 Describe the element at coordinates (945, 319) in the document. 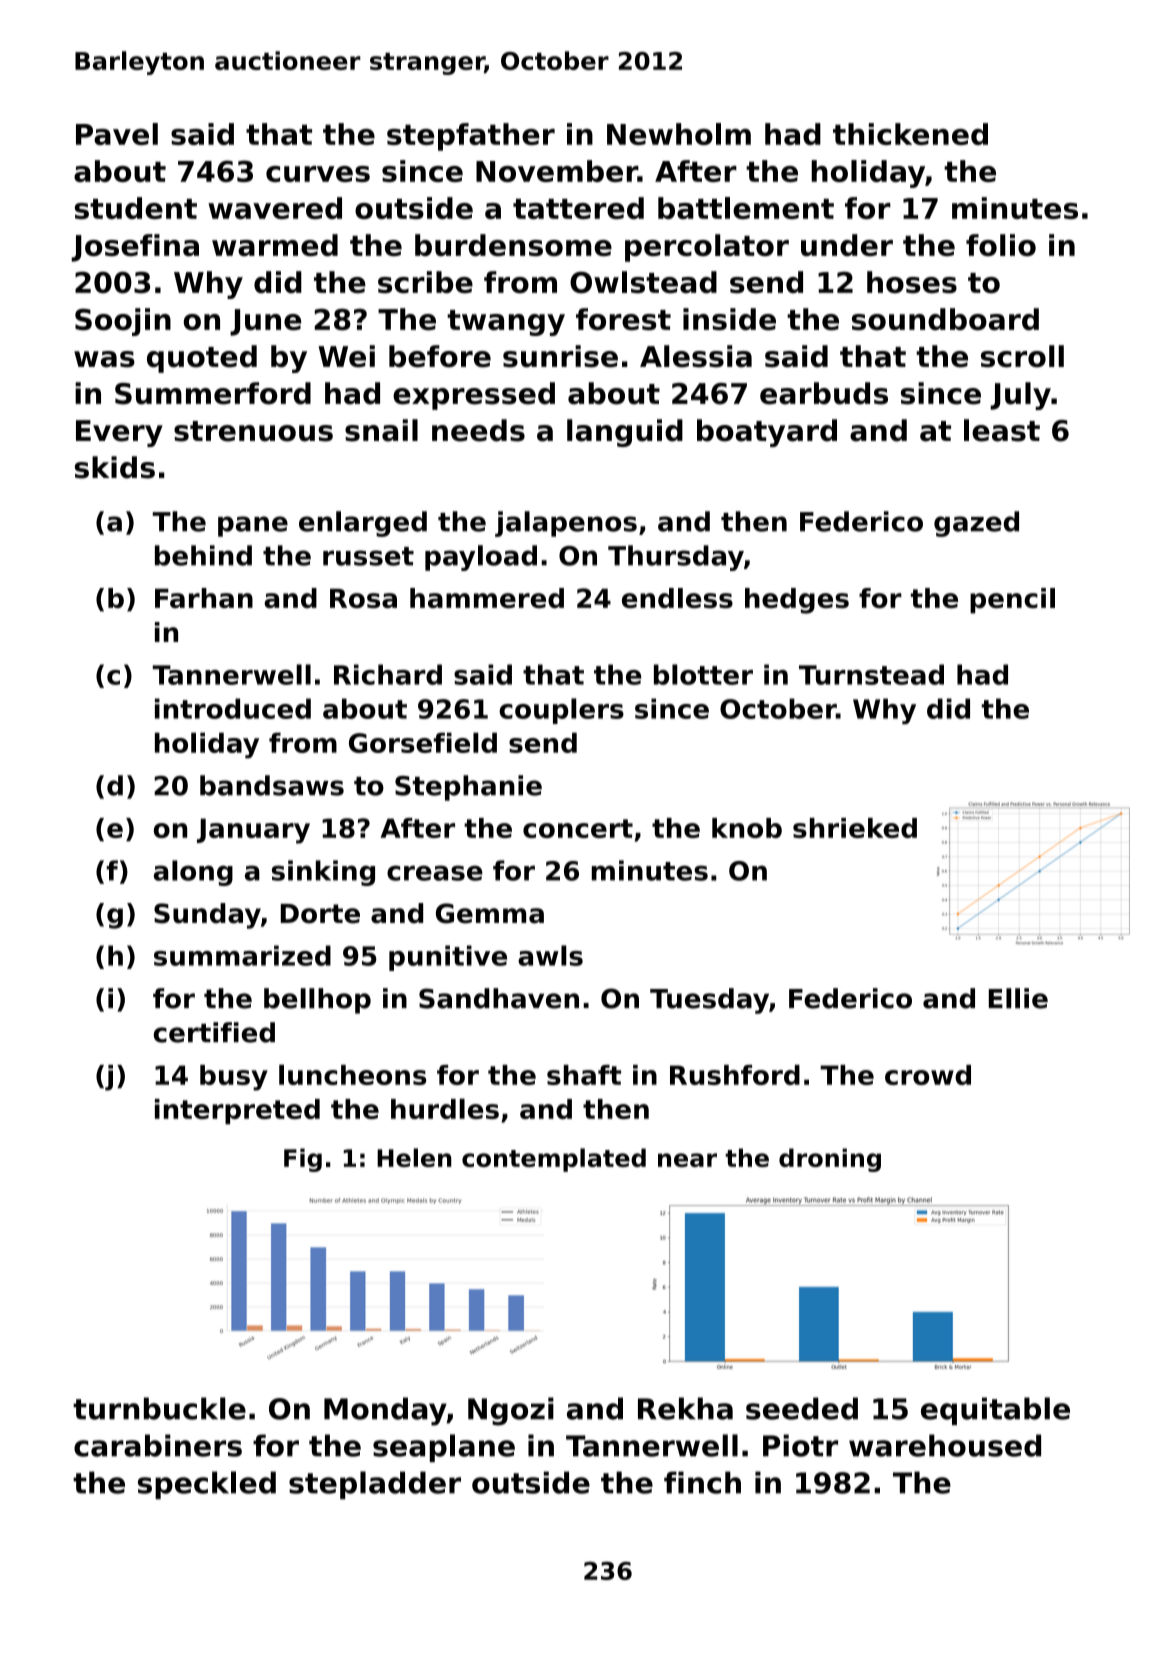

I see `soundboard` at that location.
